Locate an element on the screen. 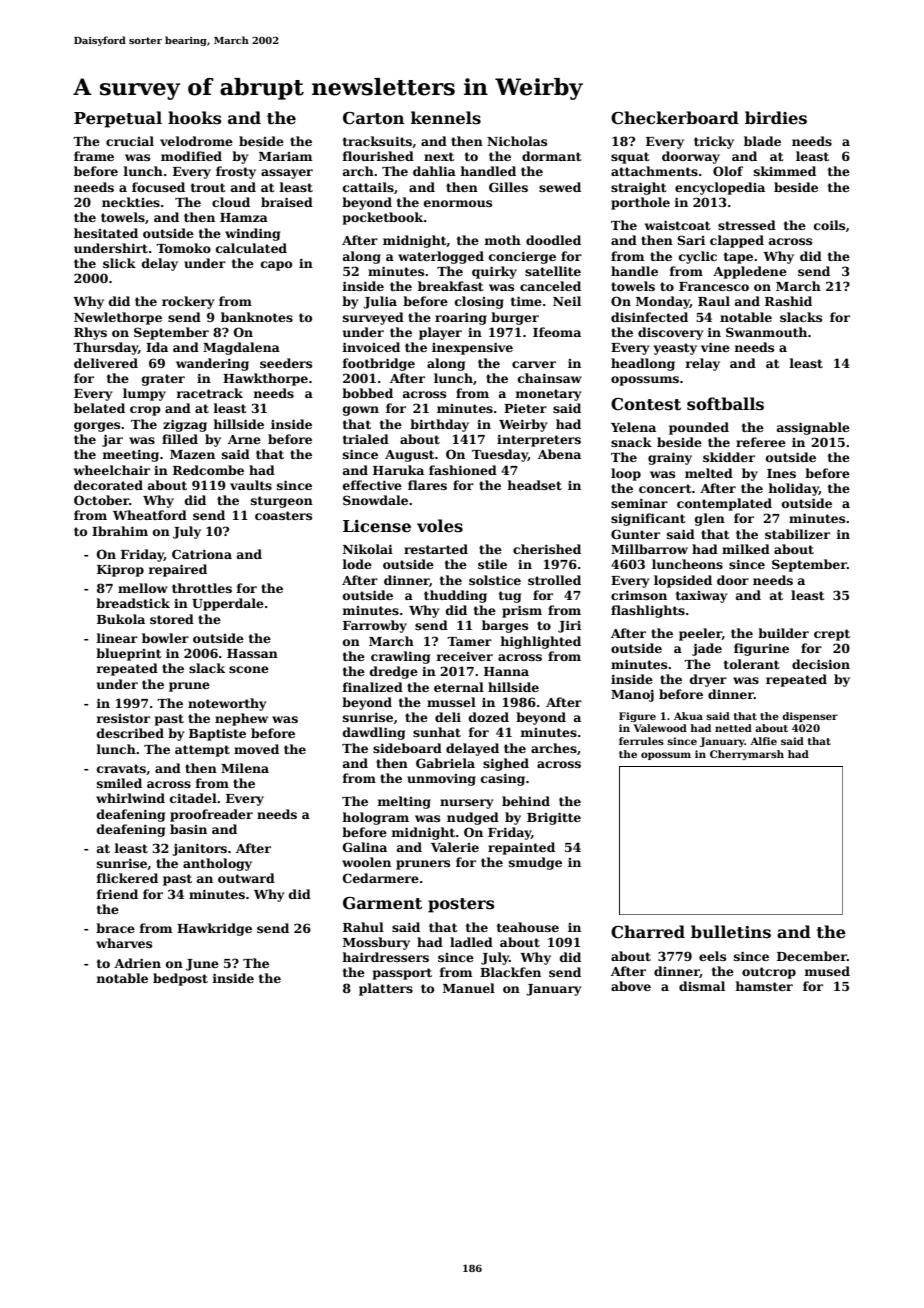 The width and height of the screenshot is (924, 1308). birdies is located at coordinates (776, 118).
